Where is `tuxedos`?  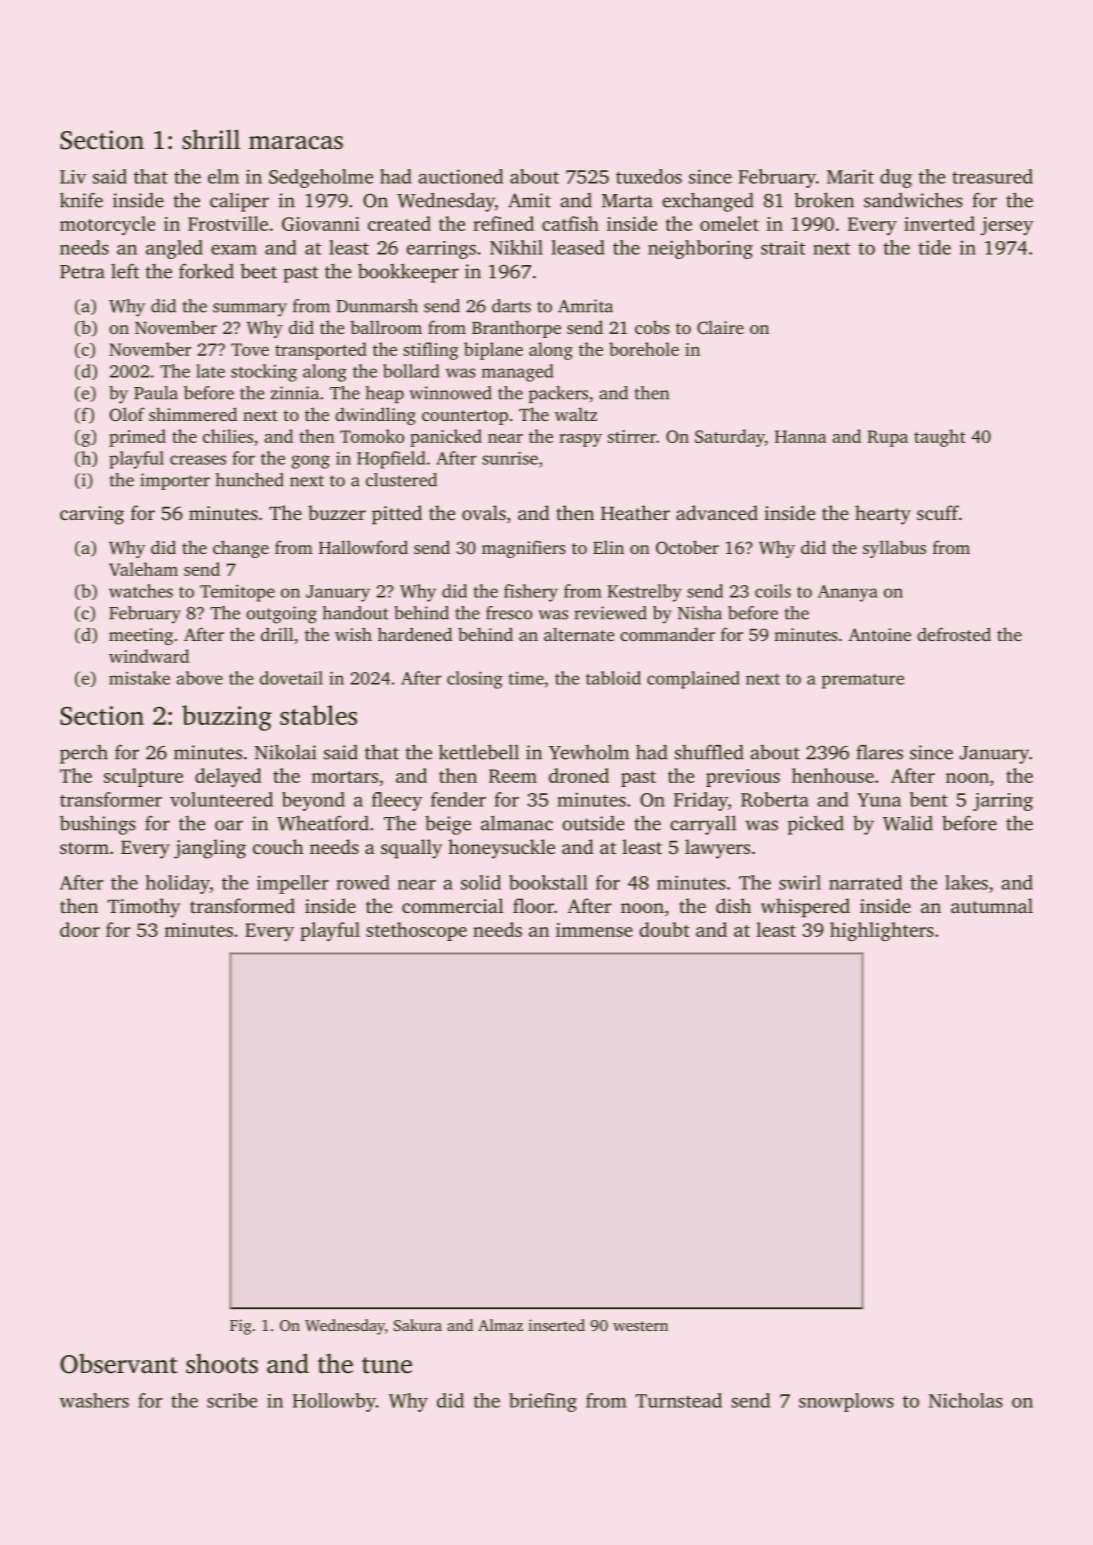
tuxedos is located at coordinates (649, 176).
